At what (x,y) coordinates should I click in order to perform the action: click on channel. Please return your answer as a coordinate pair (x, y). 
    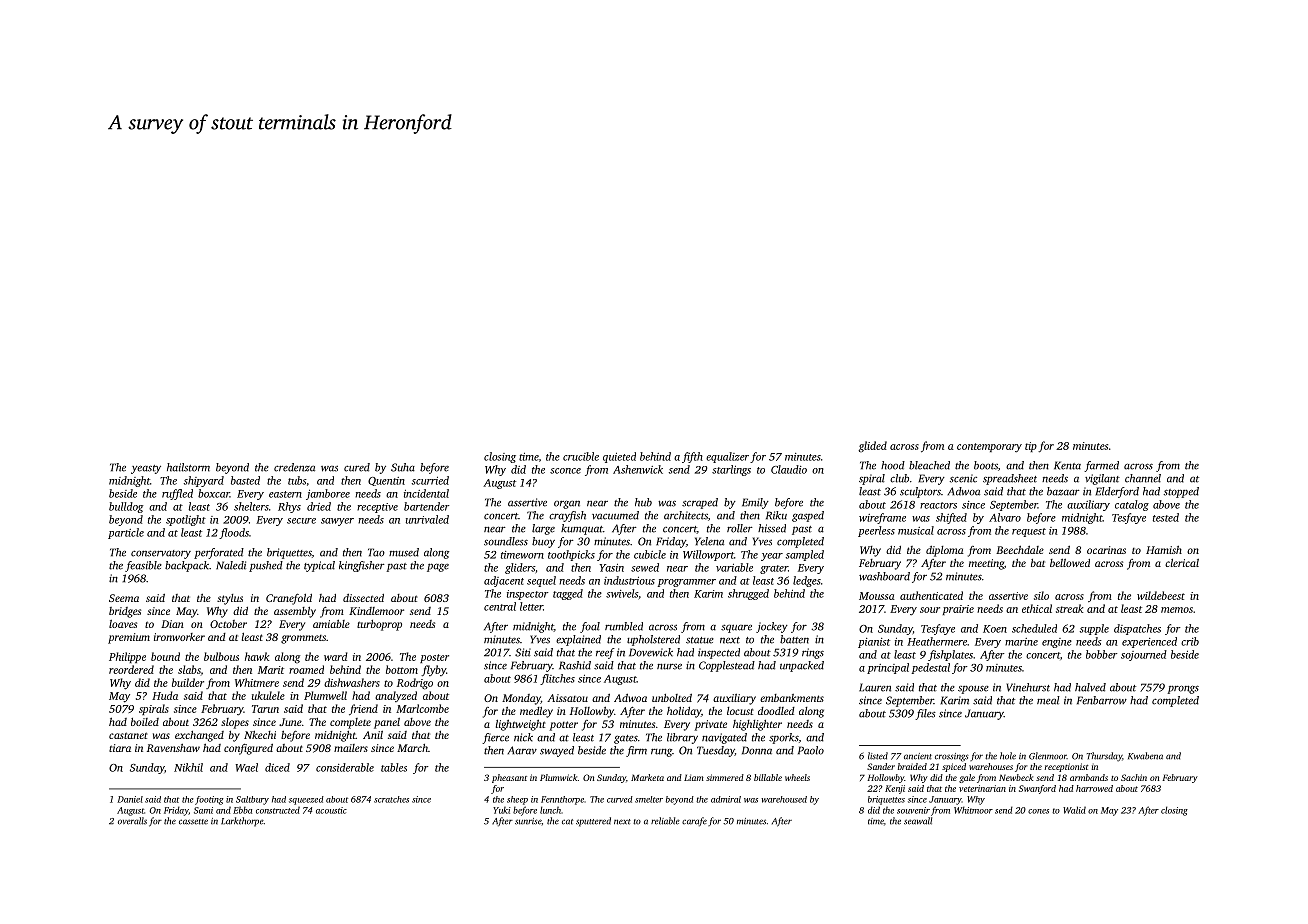
    Looking at the image, I should click on (1143, 478).
